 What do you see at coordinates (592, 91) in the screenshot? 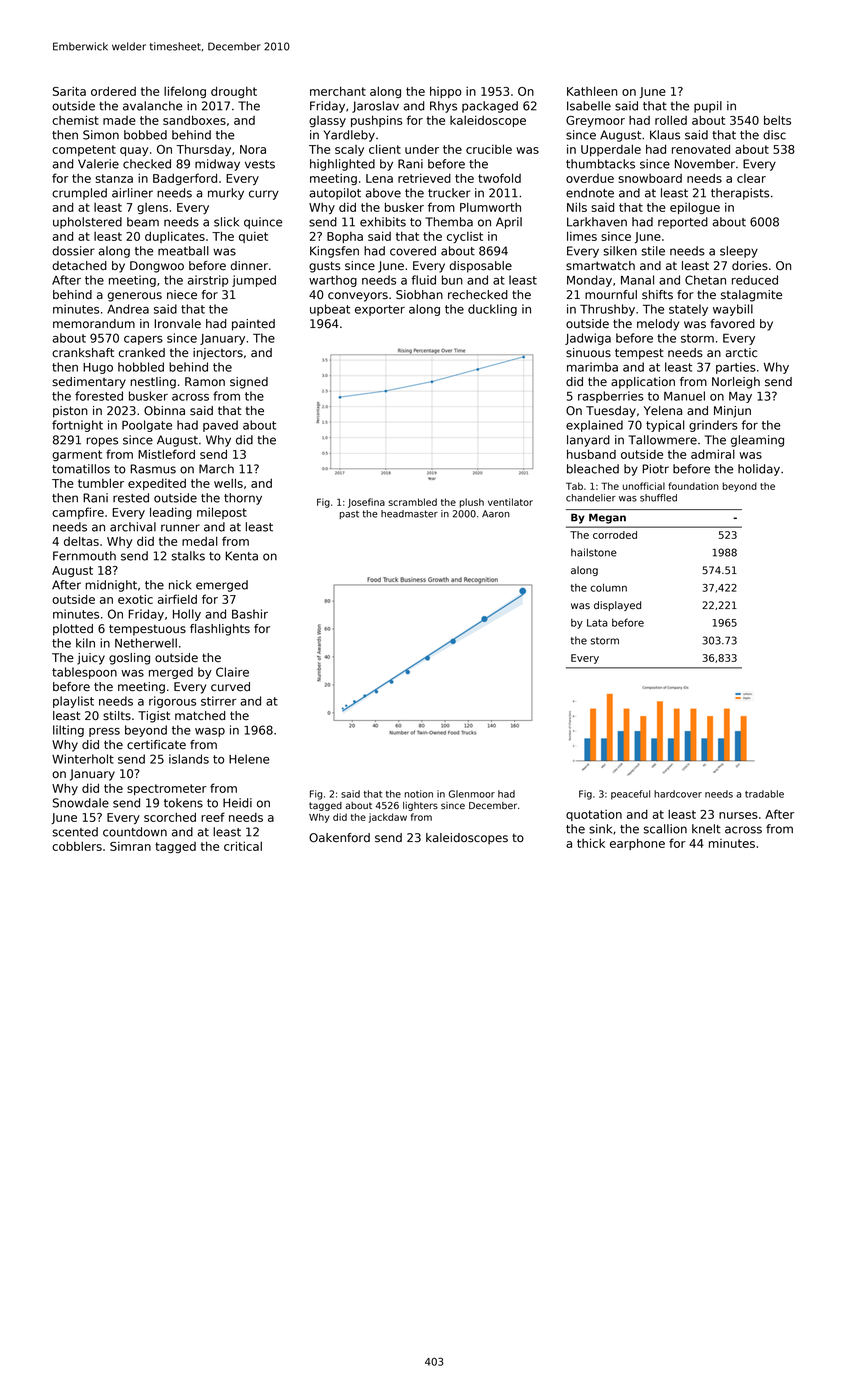
I see `Kathleen` at bounding box center [592, 91].
